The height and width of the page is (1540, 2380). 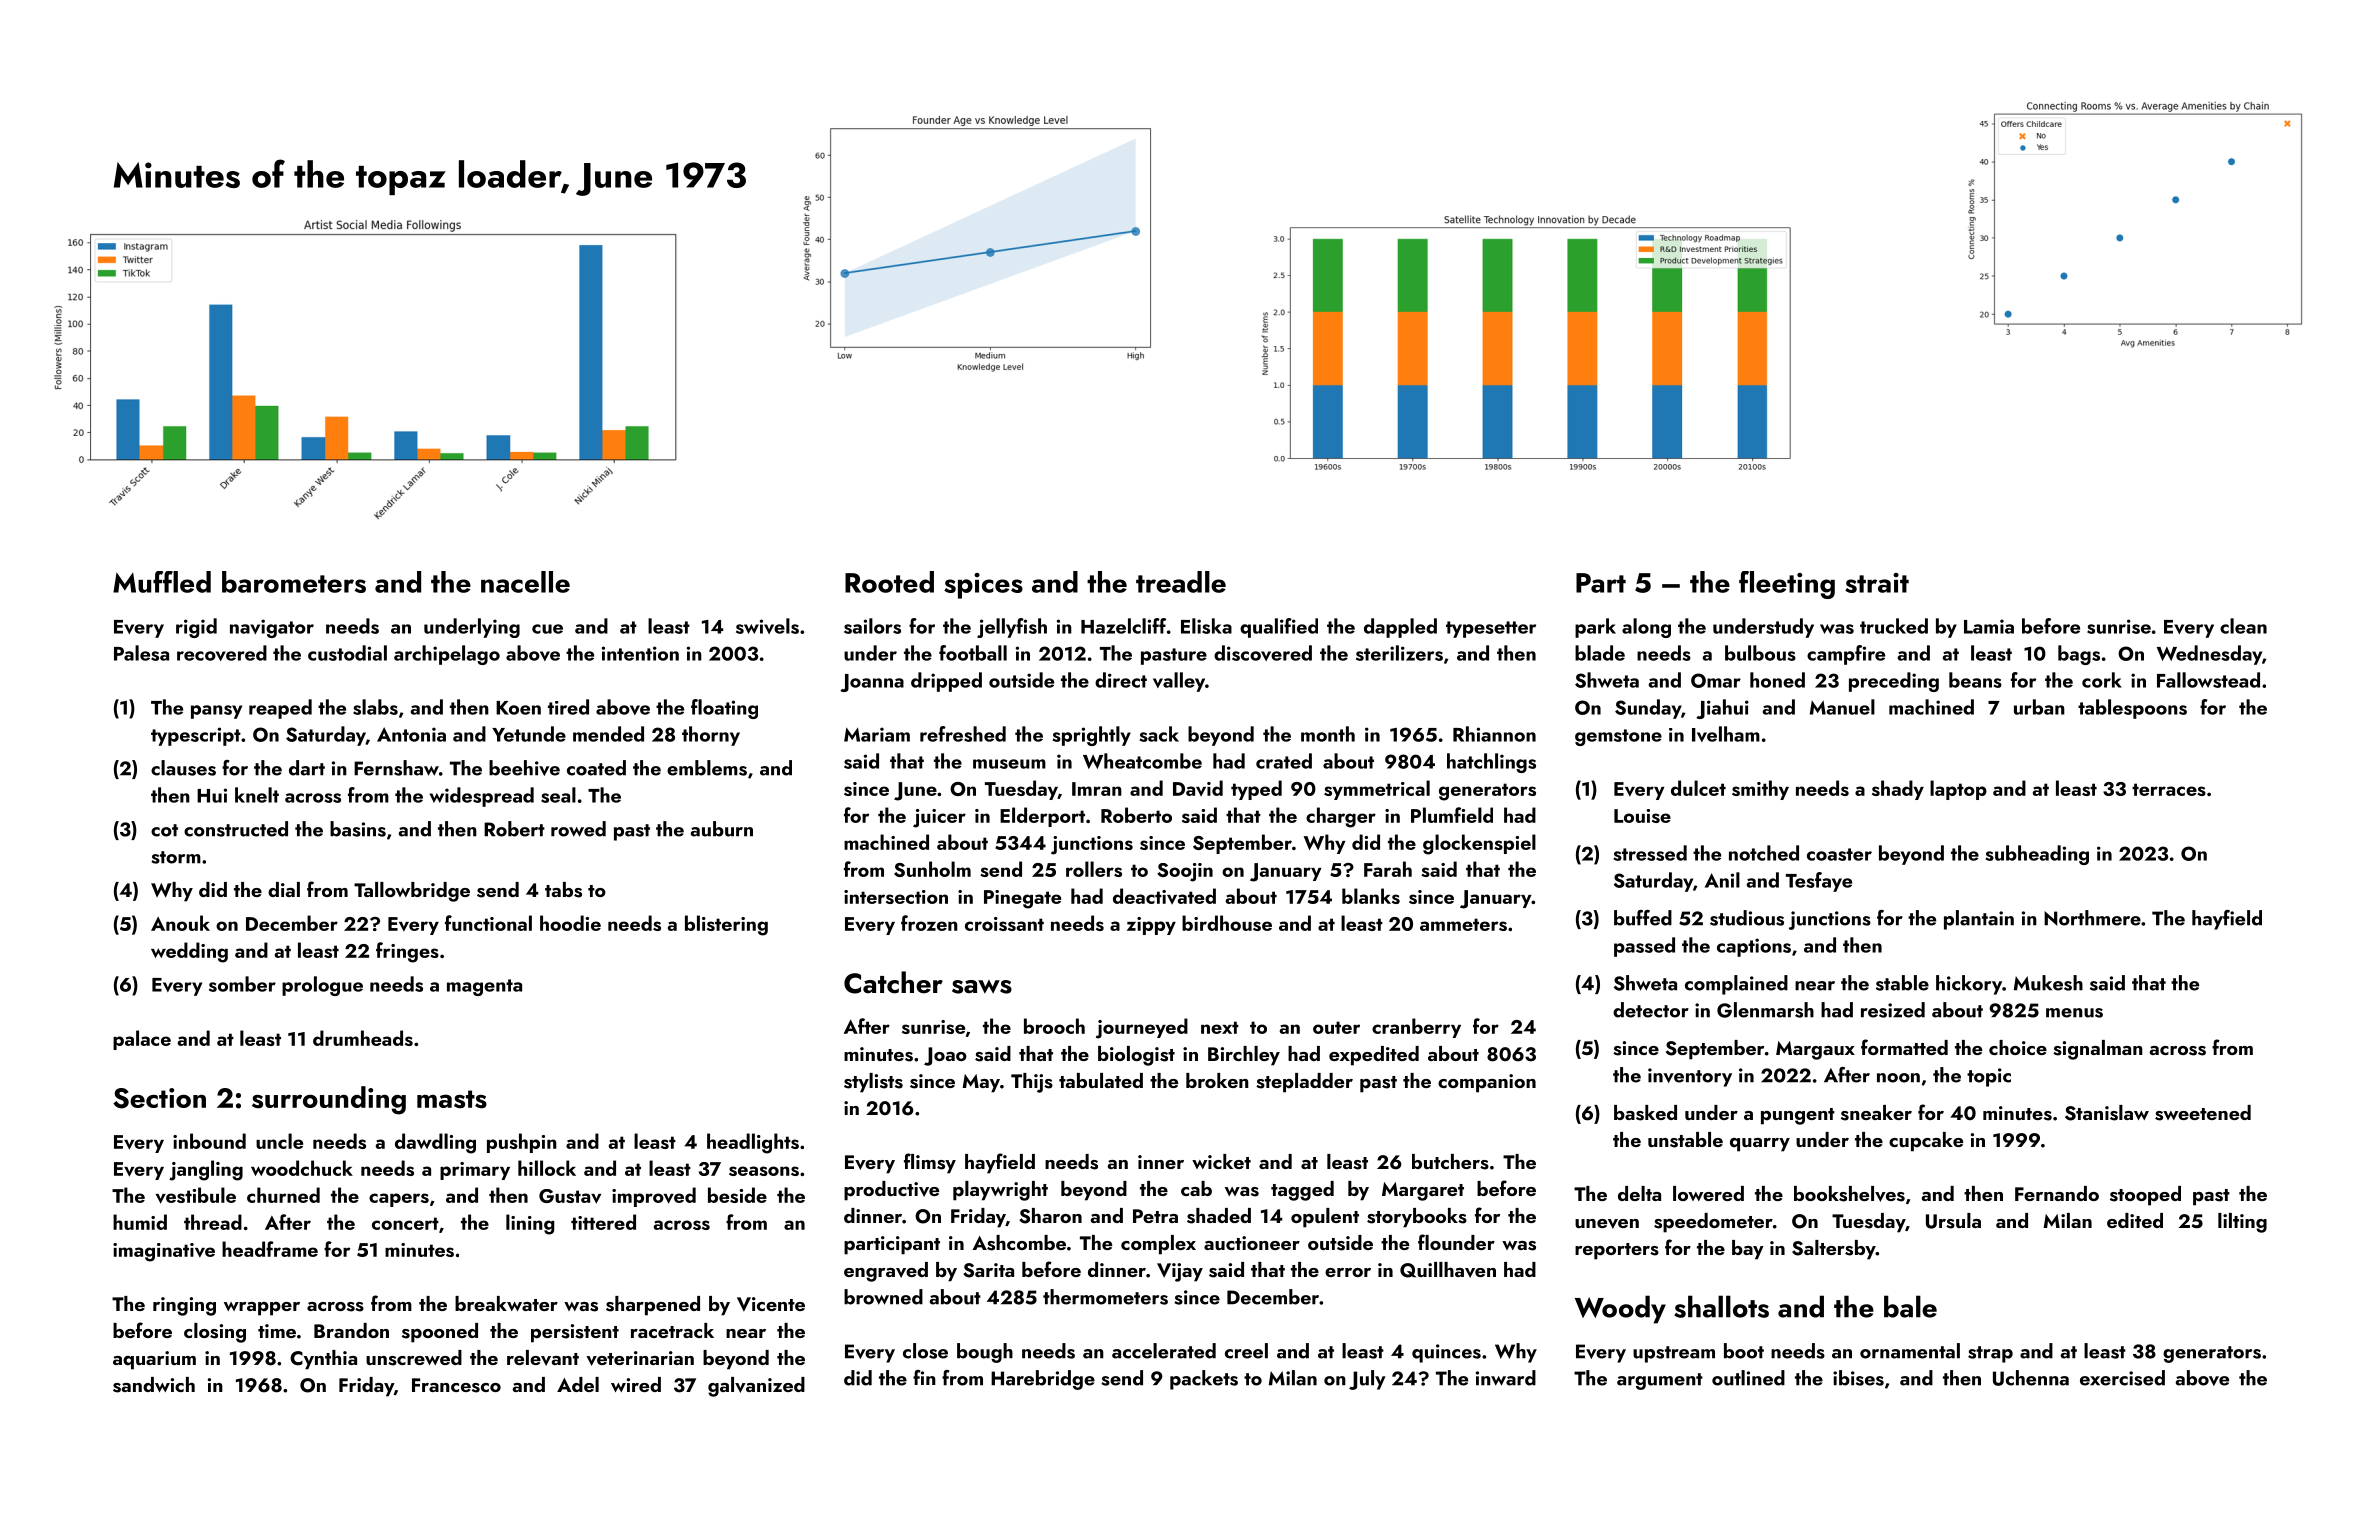 What do you see at coordinates (1123, 626) in the page?
I see `Hazelcliff` at bounding box center [1123, 626].
